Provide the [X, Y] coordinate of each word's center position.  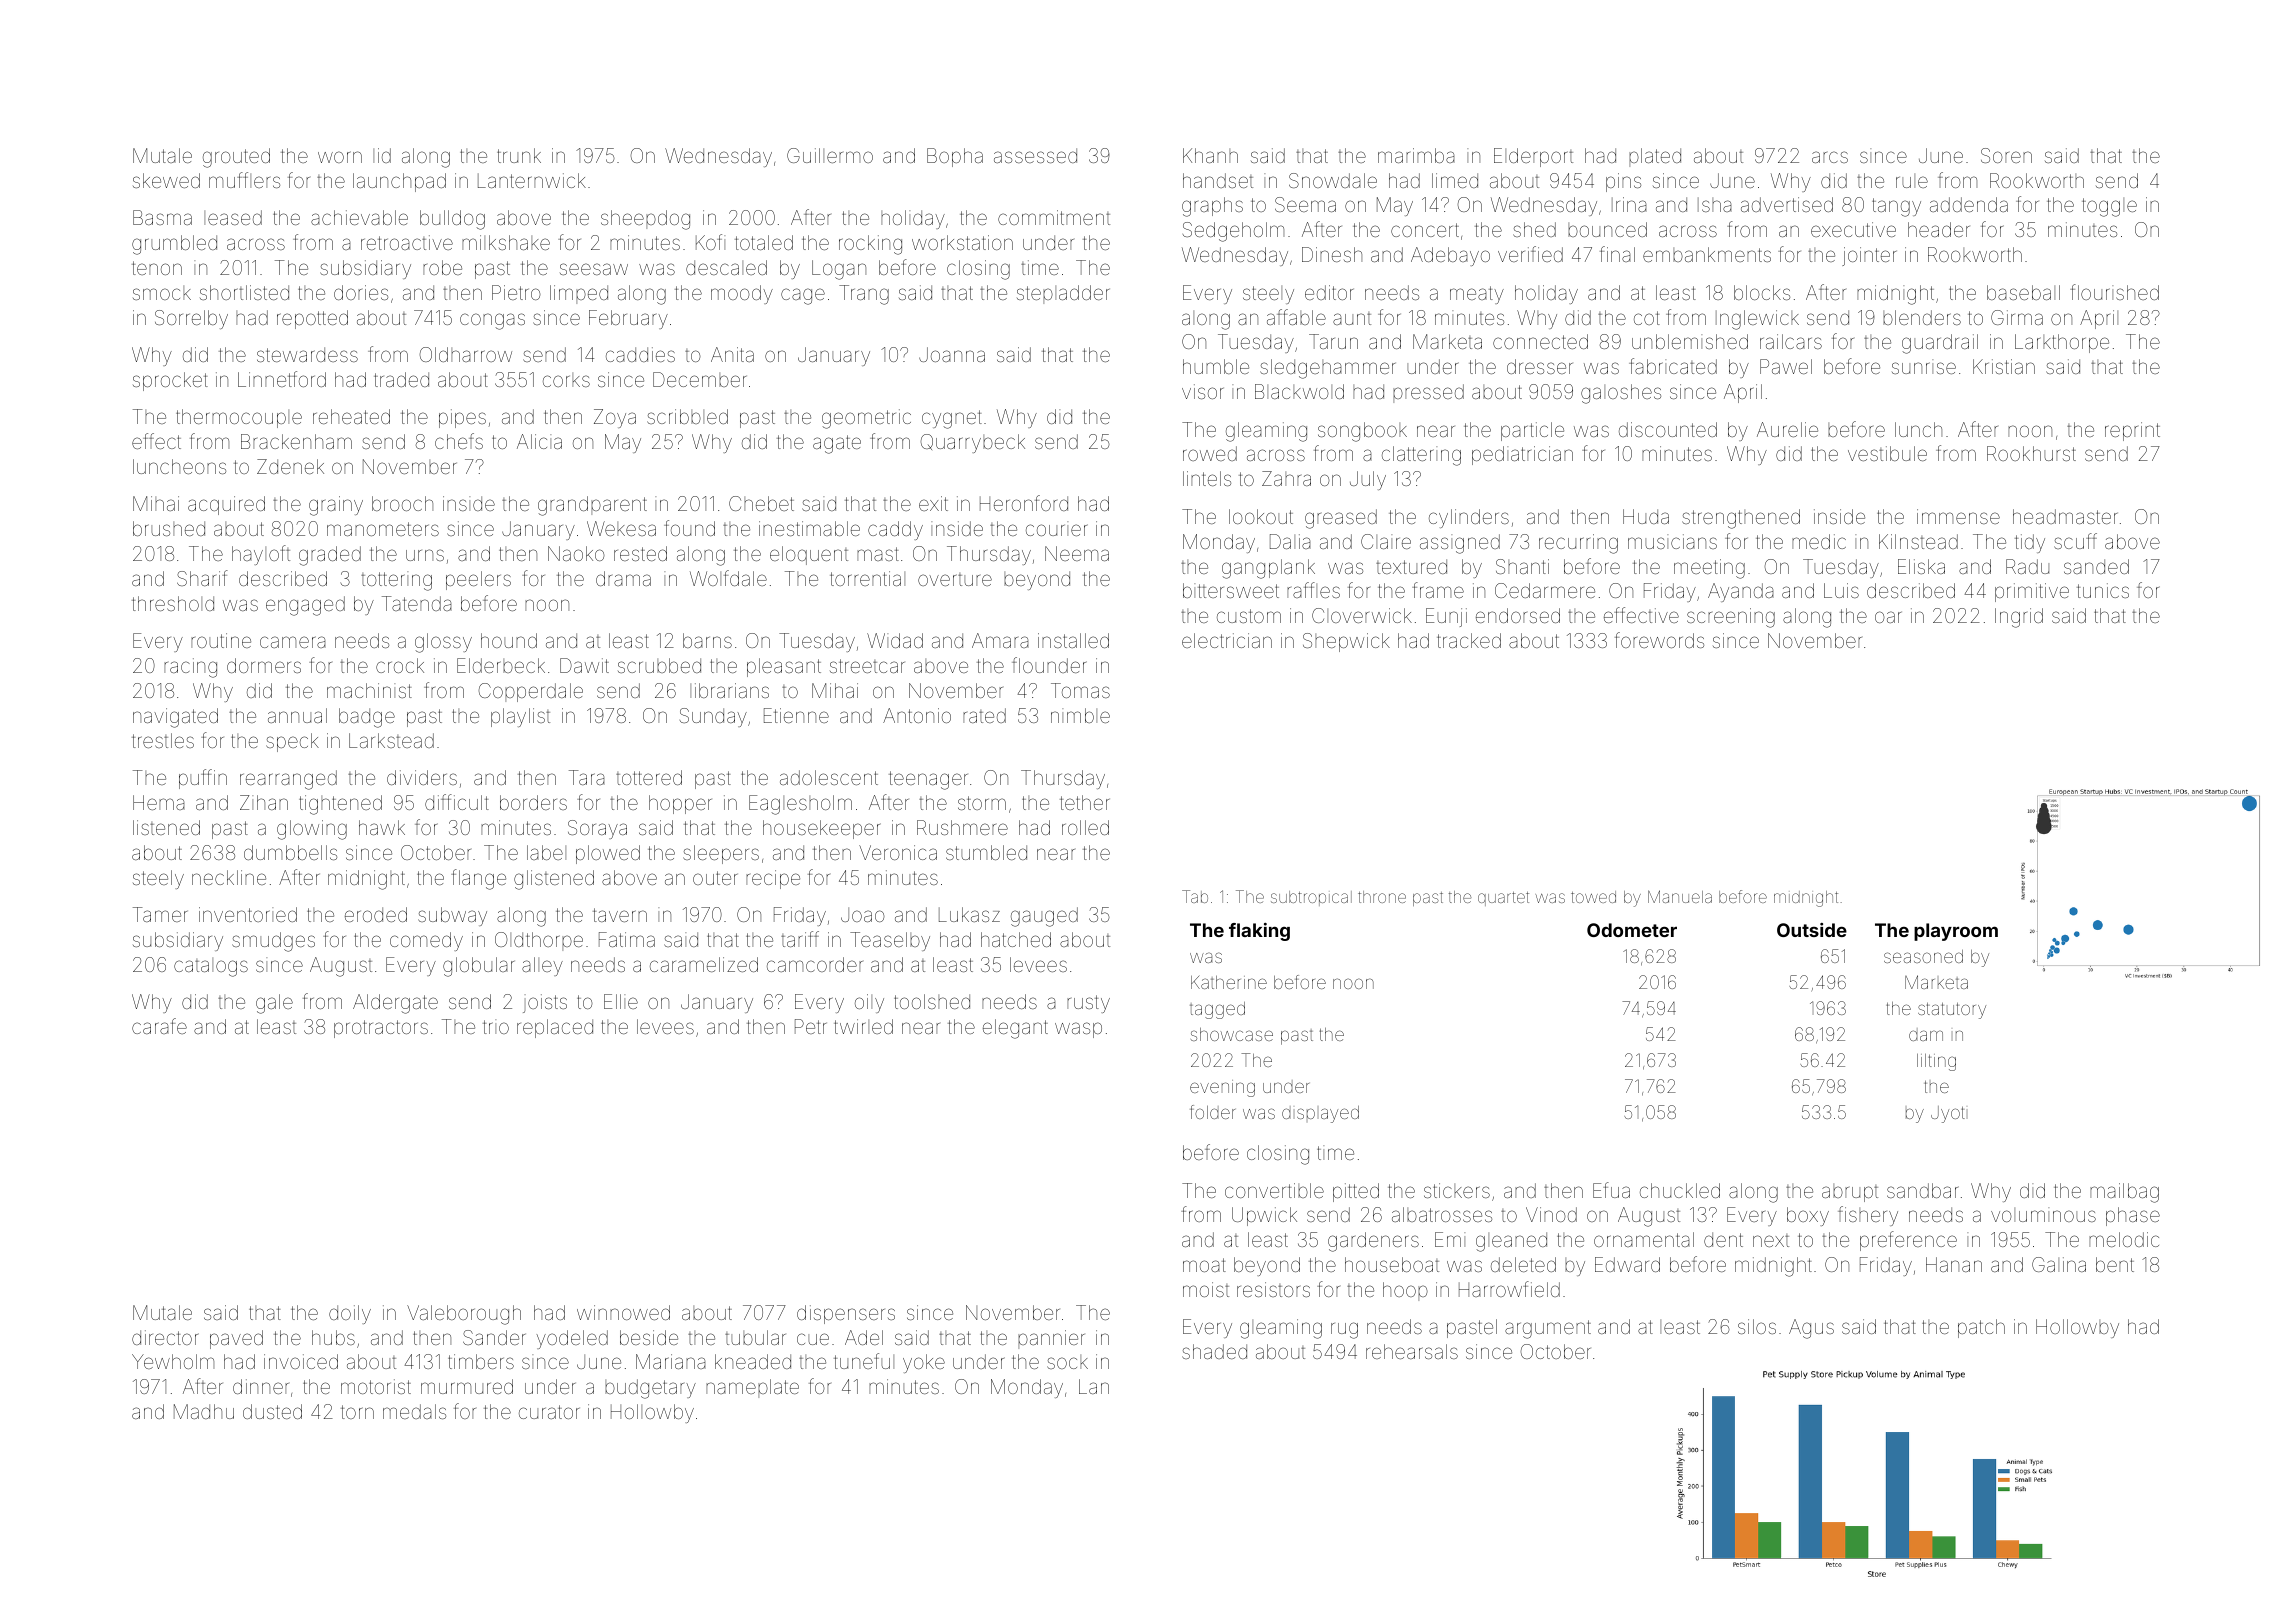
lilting [1936, 1062]
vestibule [1887, 453]
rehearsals [1412, 1351]
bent [2115, 1264]
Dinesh [1332, 254]
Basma [162, 217]
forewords [1659, 640]
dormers [264, 665]
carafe [159, 1026]
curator [549, 1412]
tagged [1217, 1010]
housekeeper [822, 829]
